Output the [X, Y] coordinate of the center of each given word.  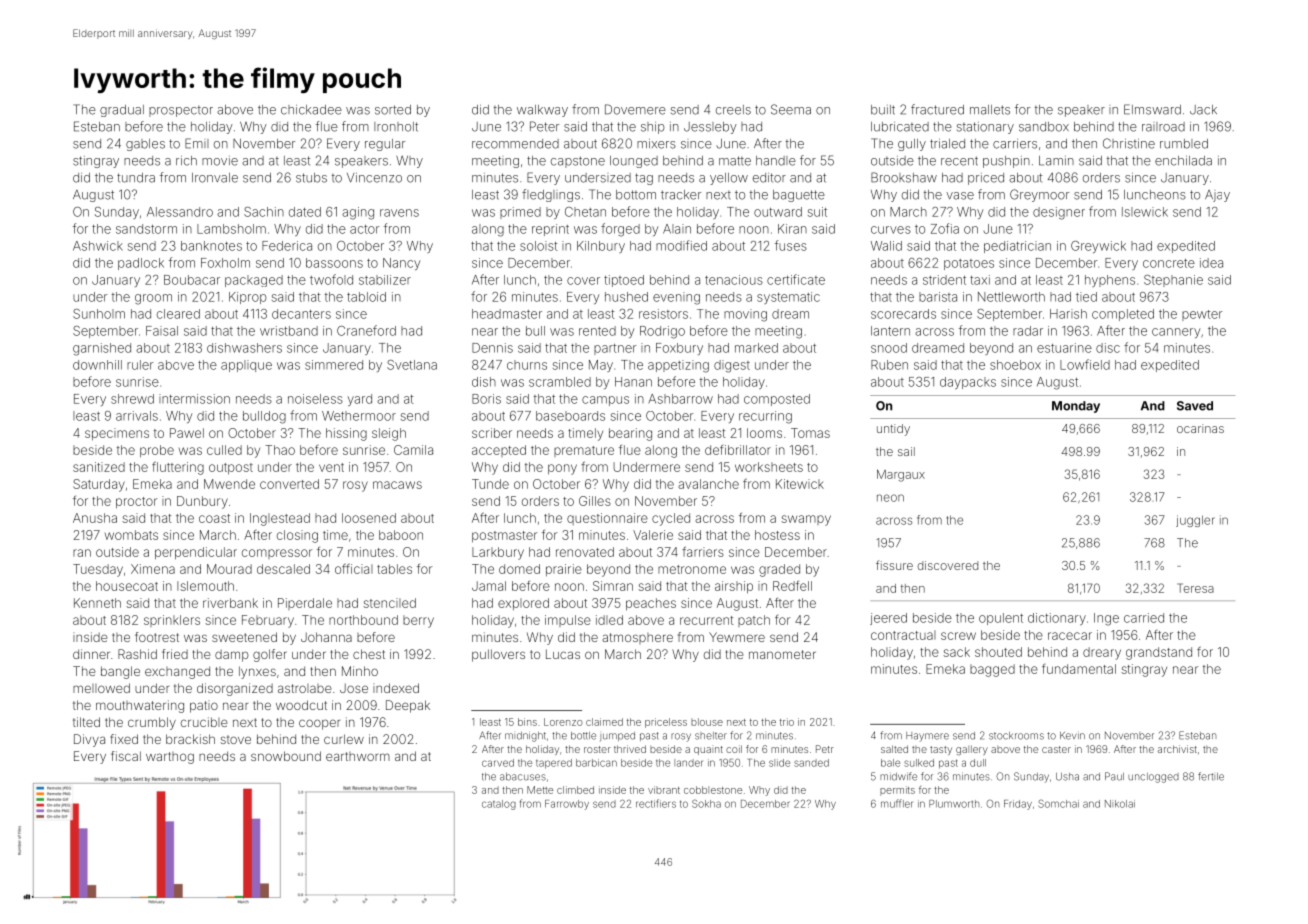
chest [369, 654]
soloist [539, 246]
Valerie [653, 535]
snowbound [286, 756]
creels [733, 110]
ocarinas [1200, 428]
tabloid [366, 297]
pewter [1202, 315]
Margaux [901, 476]
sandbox [1044, 127]
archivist [1177, 749]
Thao [280, 450]
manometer [782, 654]
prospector [181, 111]
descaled [283, 569]
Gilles [595, 501]
